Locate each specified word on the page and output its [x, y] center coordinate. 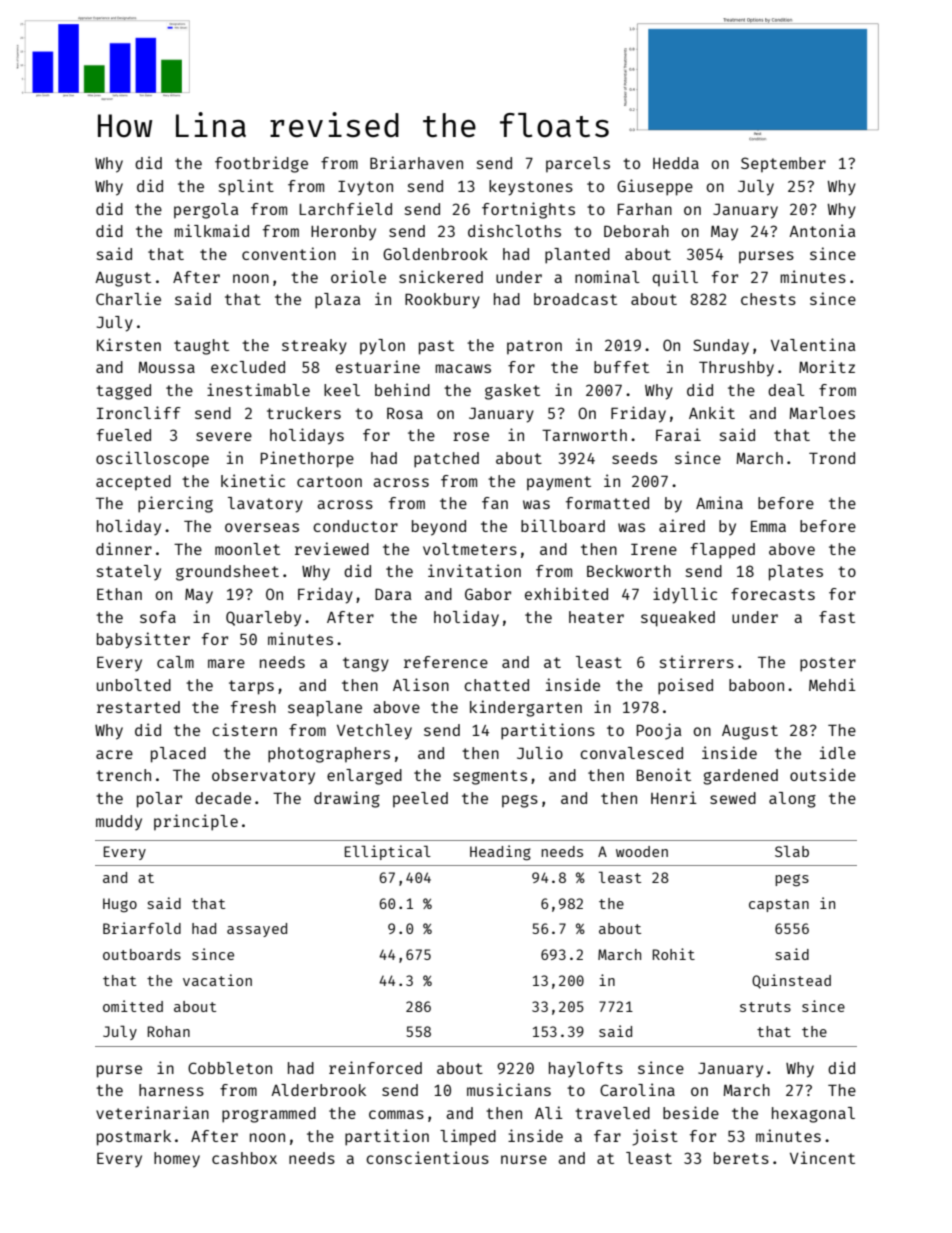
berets [741, 1158]
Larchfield [345, 208]
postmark [134, 1138]
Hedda [676, 163]
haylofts [586, 1070]
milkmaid [211, 230]
